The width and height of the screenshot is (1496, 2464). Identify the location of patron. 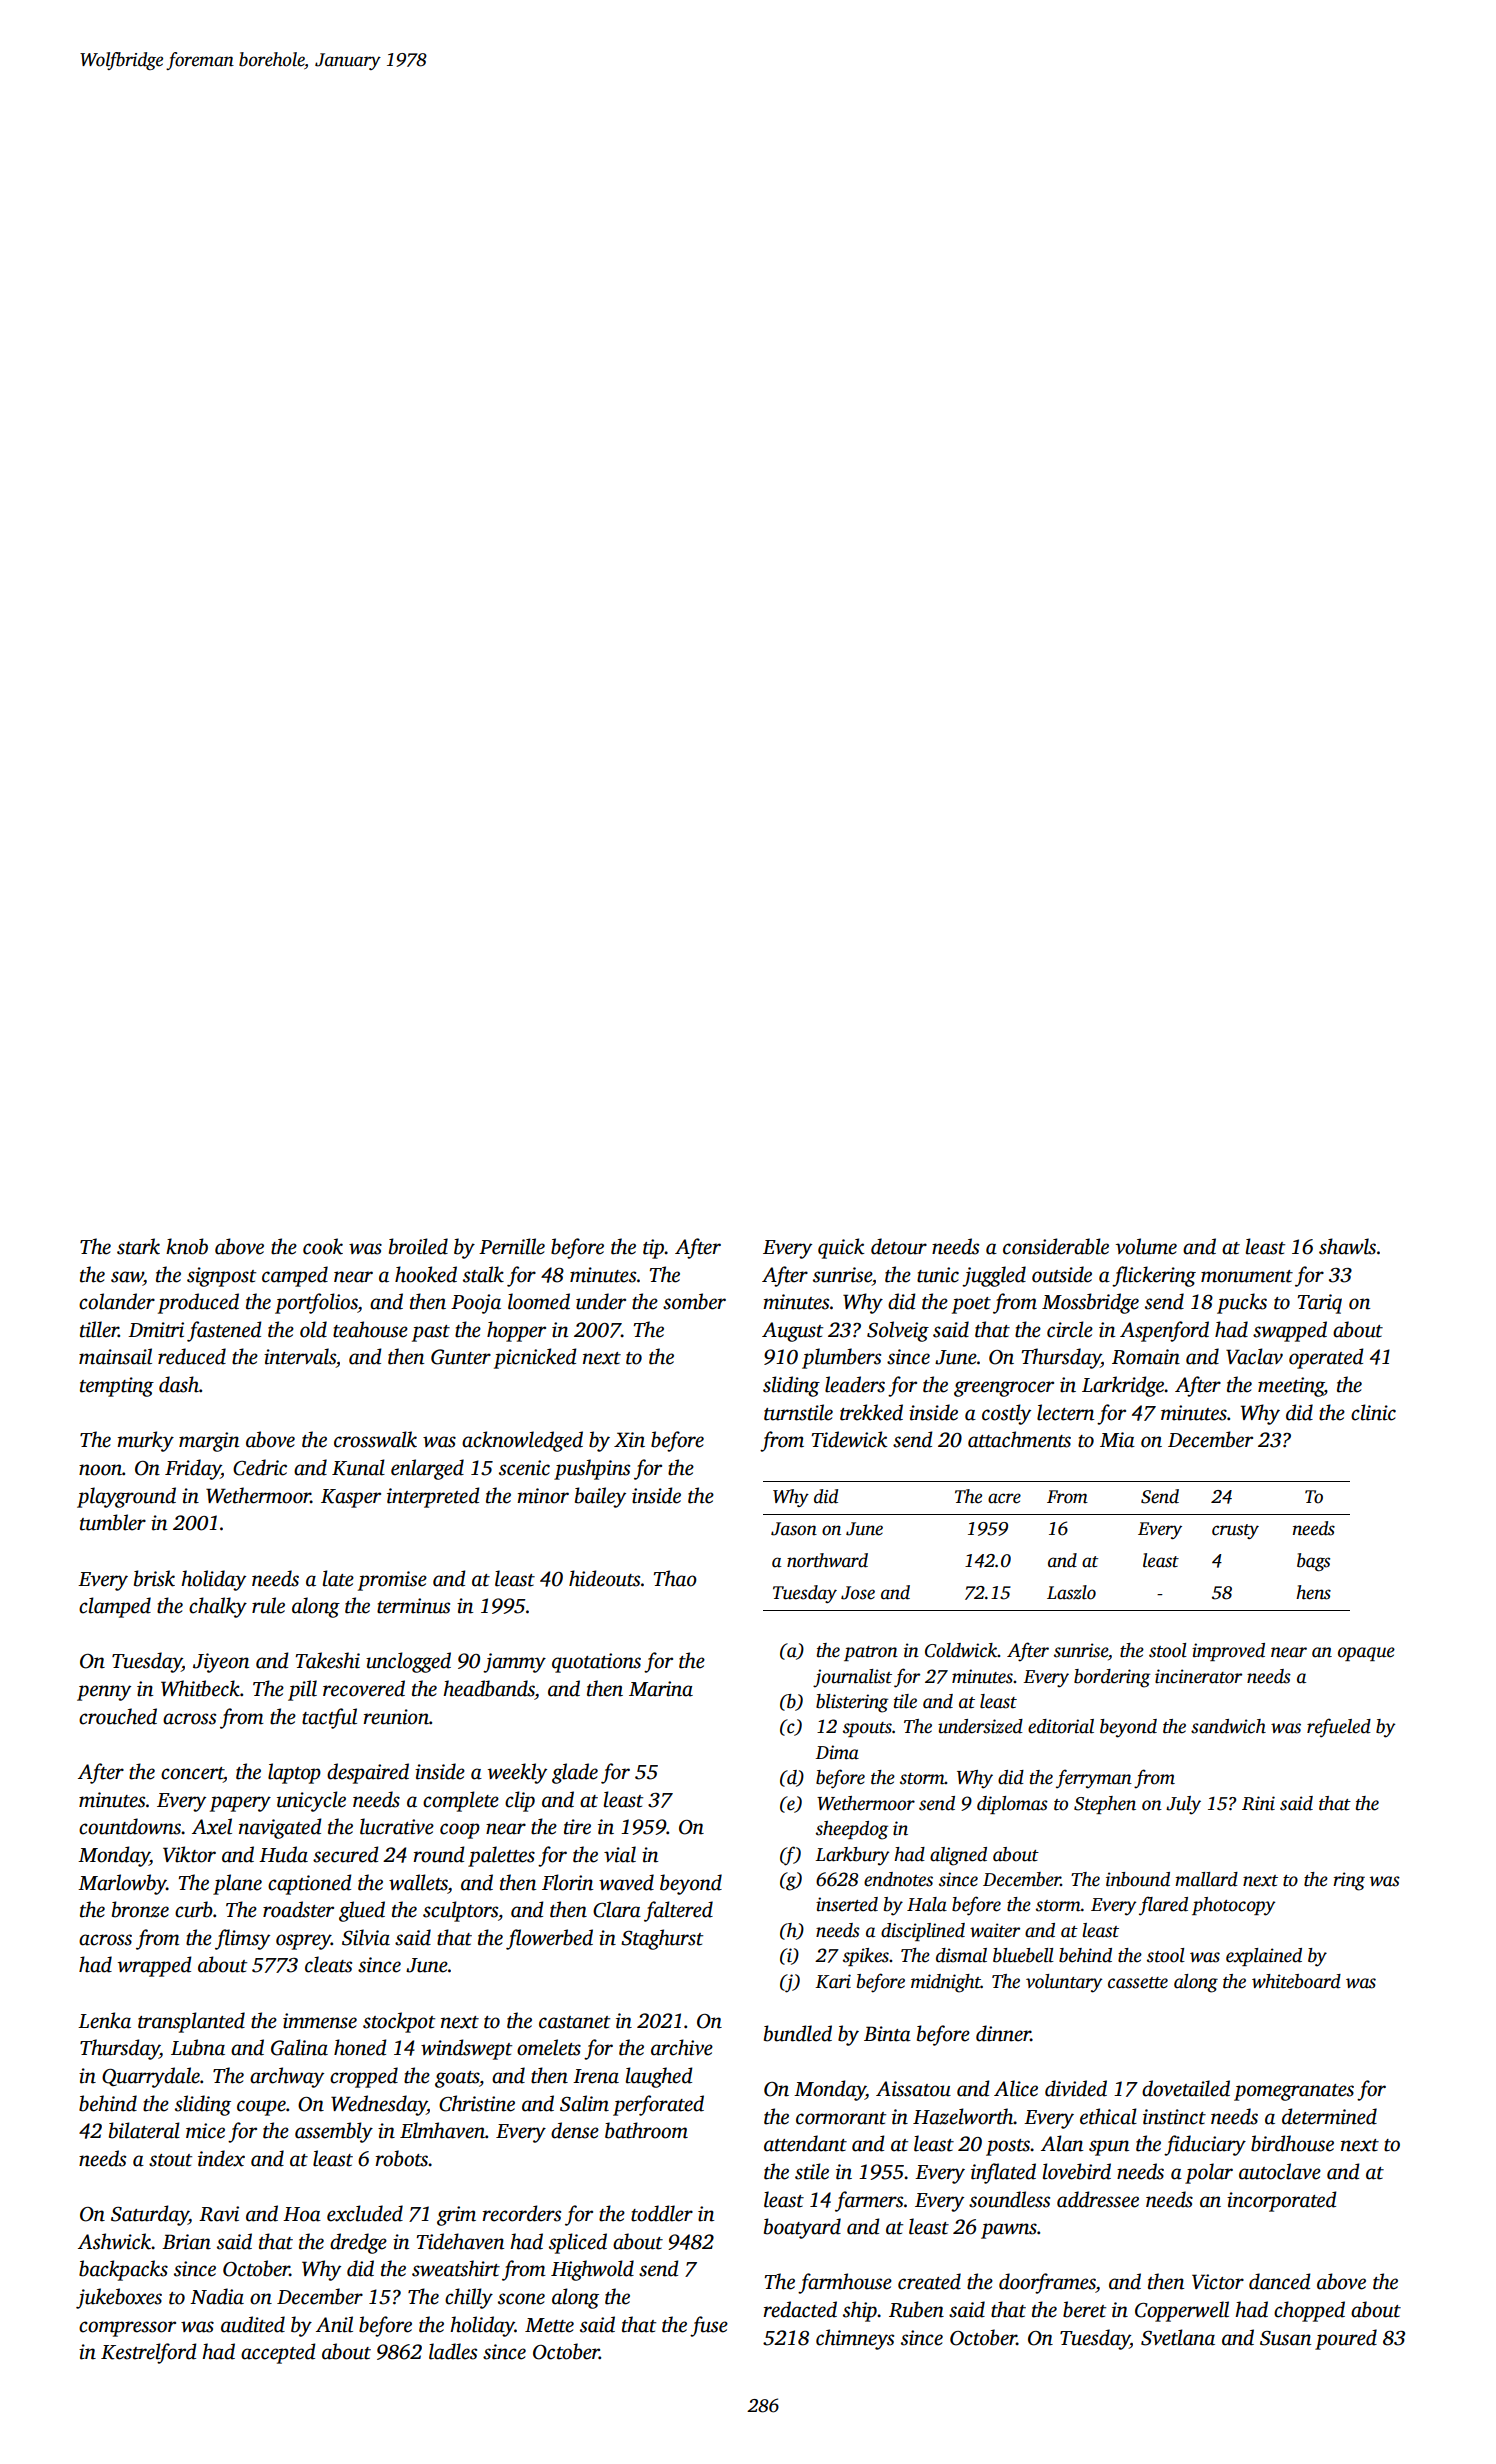
(871, 1653).
